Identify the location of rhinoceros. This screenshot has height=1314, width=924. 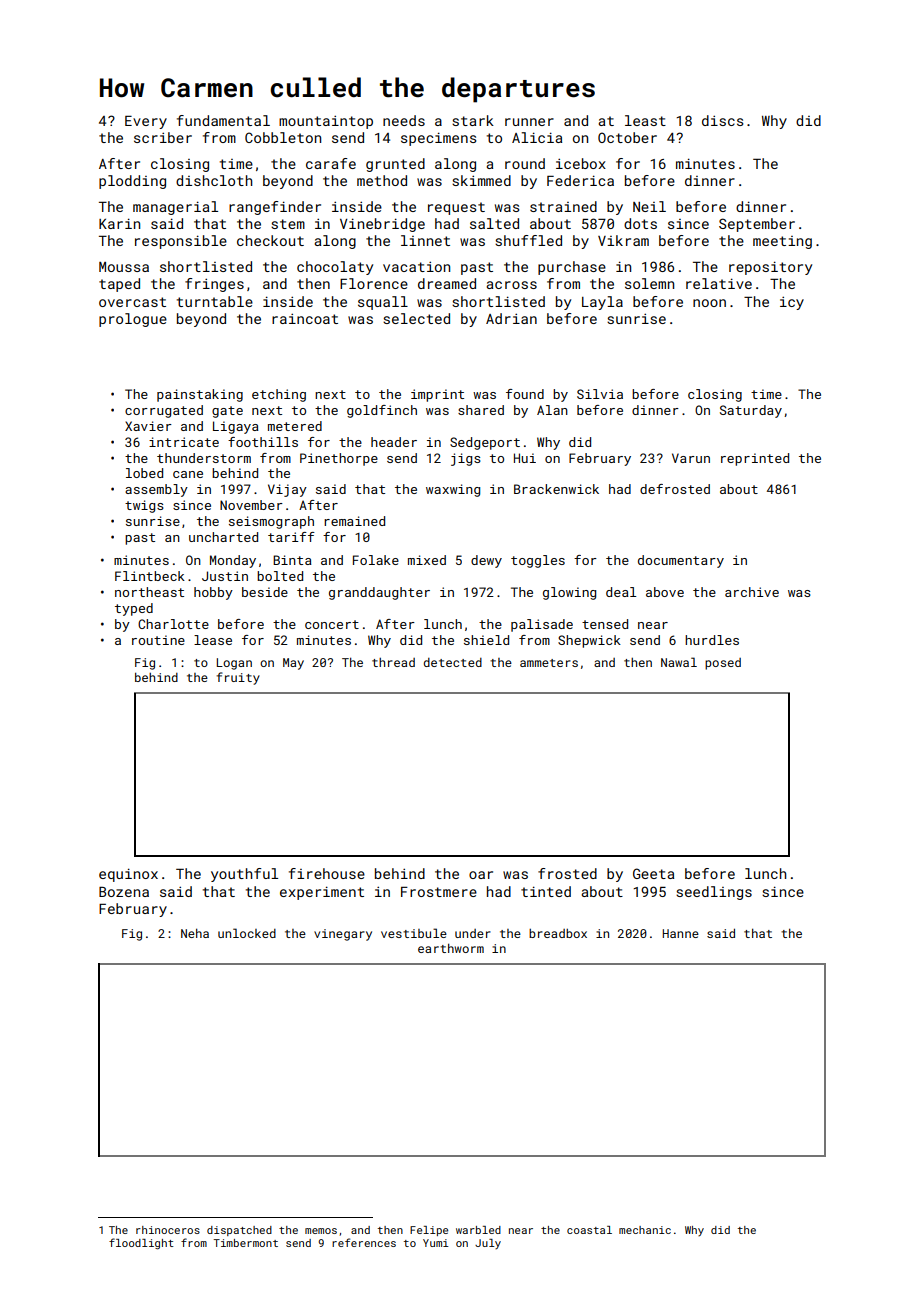
(168, 1230).
